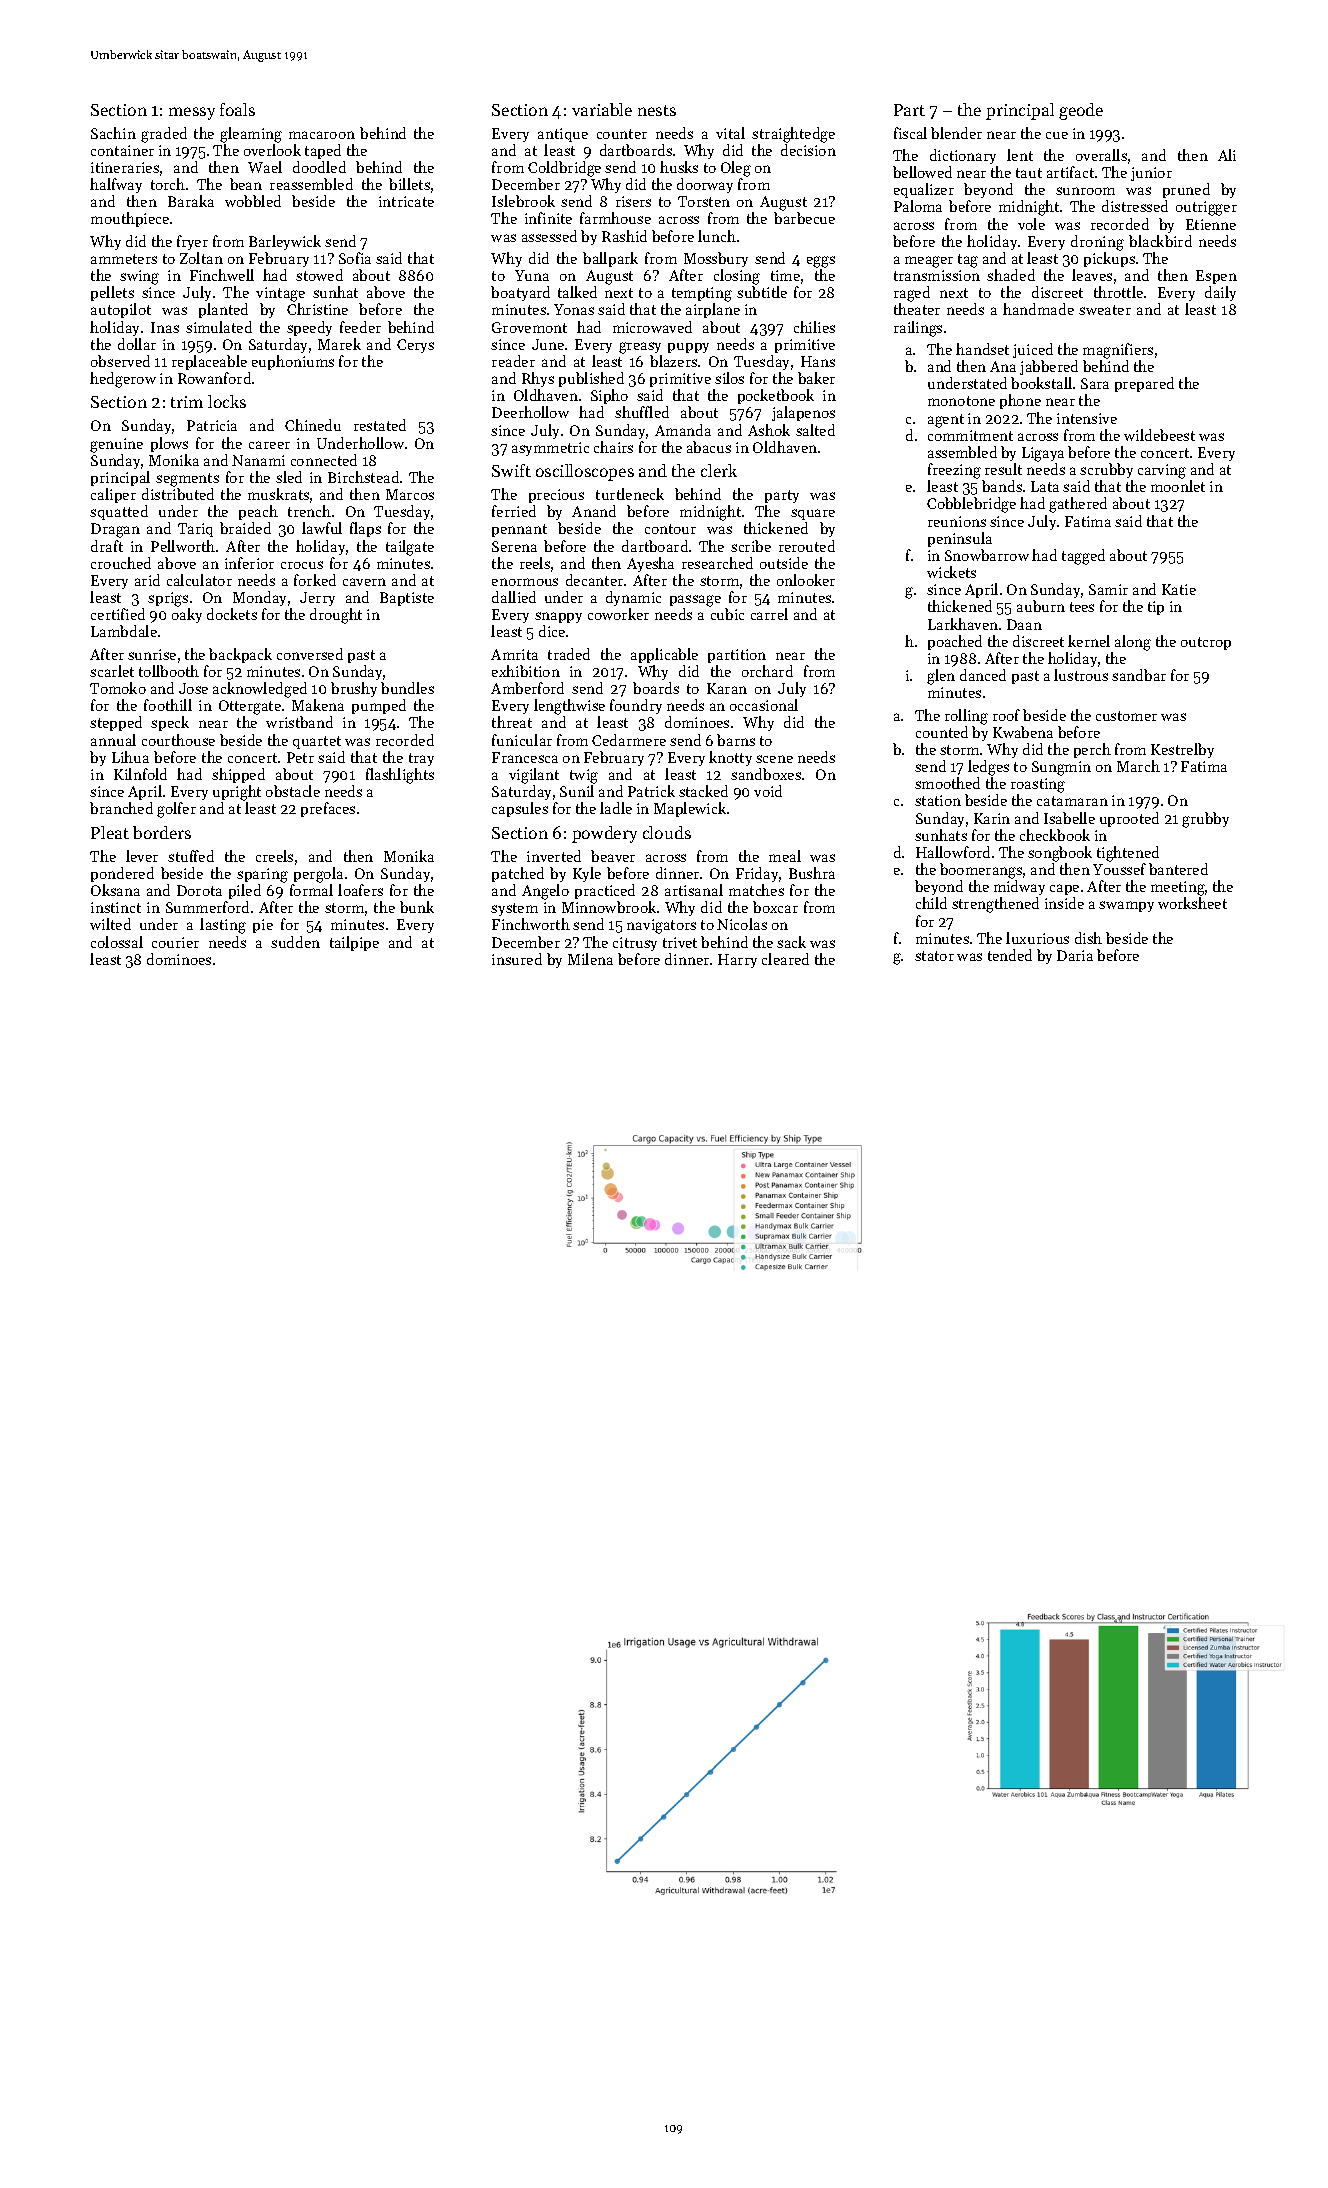 This page has width=1328, height=2188. What do you see at coordinates (1081, 111) in the page?
I see `geode` at bounding box center [1081, 111].
